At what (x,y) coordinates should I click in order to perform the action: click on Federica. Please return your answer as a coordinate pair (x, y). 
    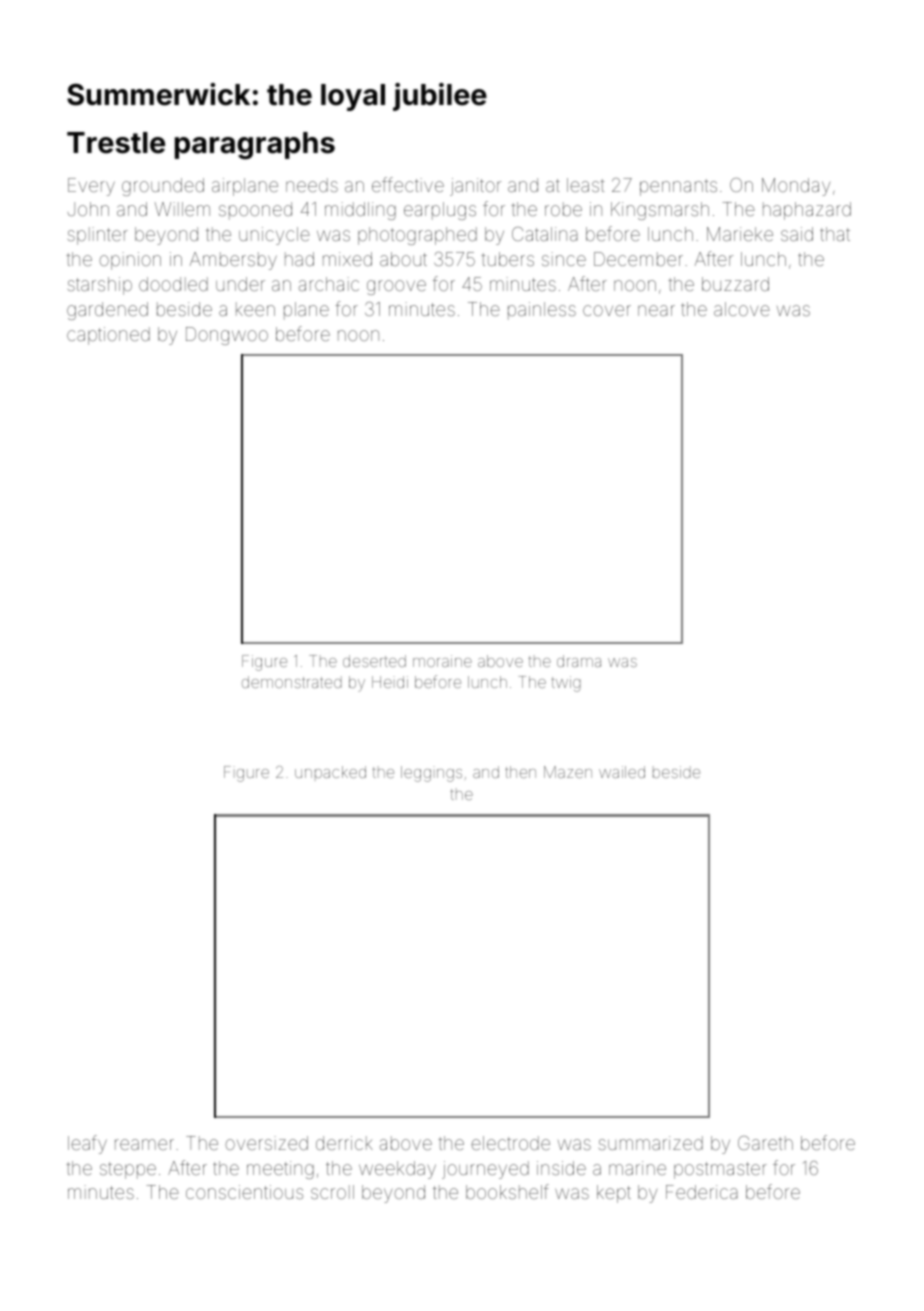
    Looking at the image, I should click on (702, 1192).
